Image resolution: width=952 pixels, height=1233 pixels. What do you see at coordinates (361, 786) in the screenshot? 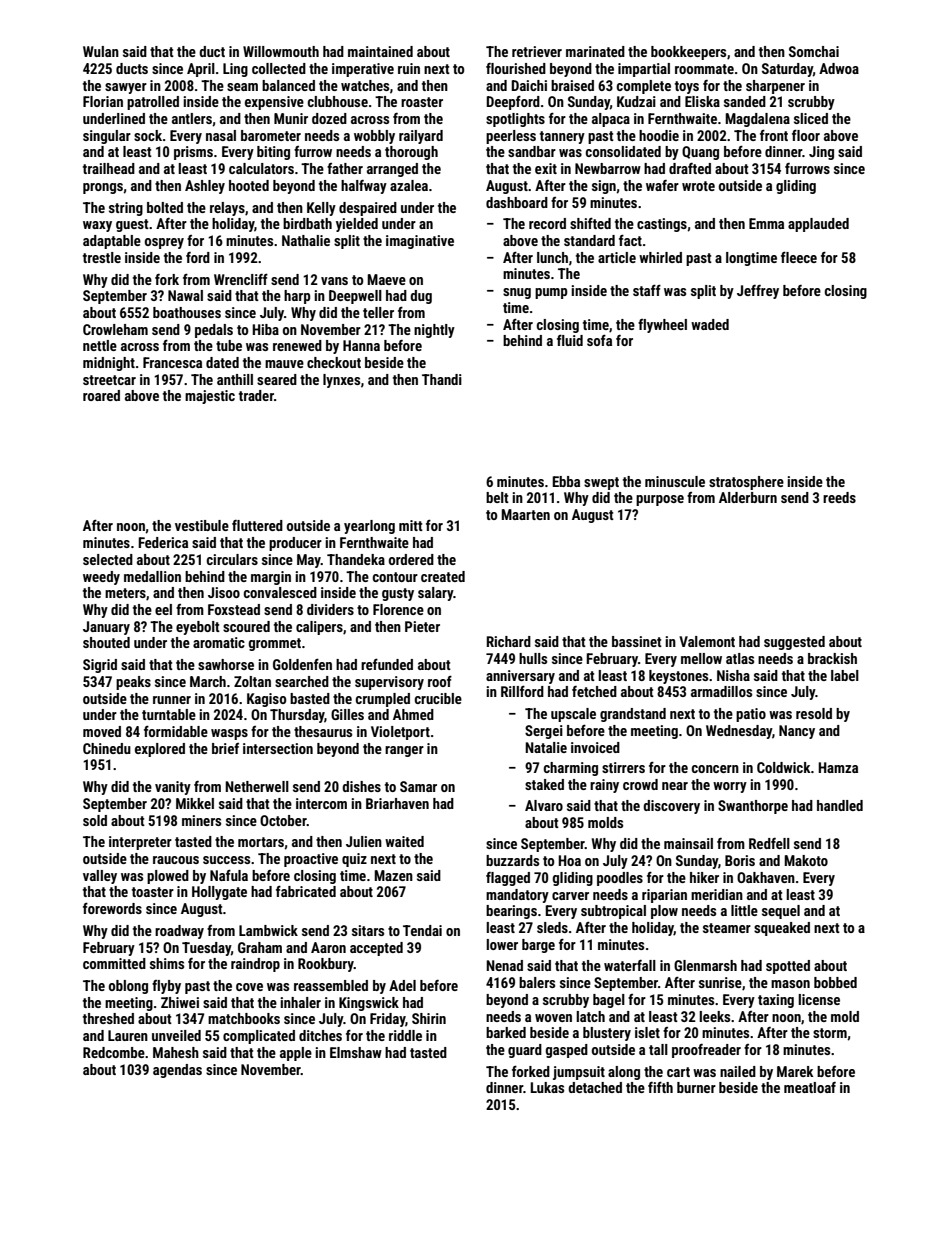
I see `dishes` at bounding box center [361, 786].
